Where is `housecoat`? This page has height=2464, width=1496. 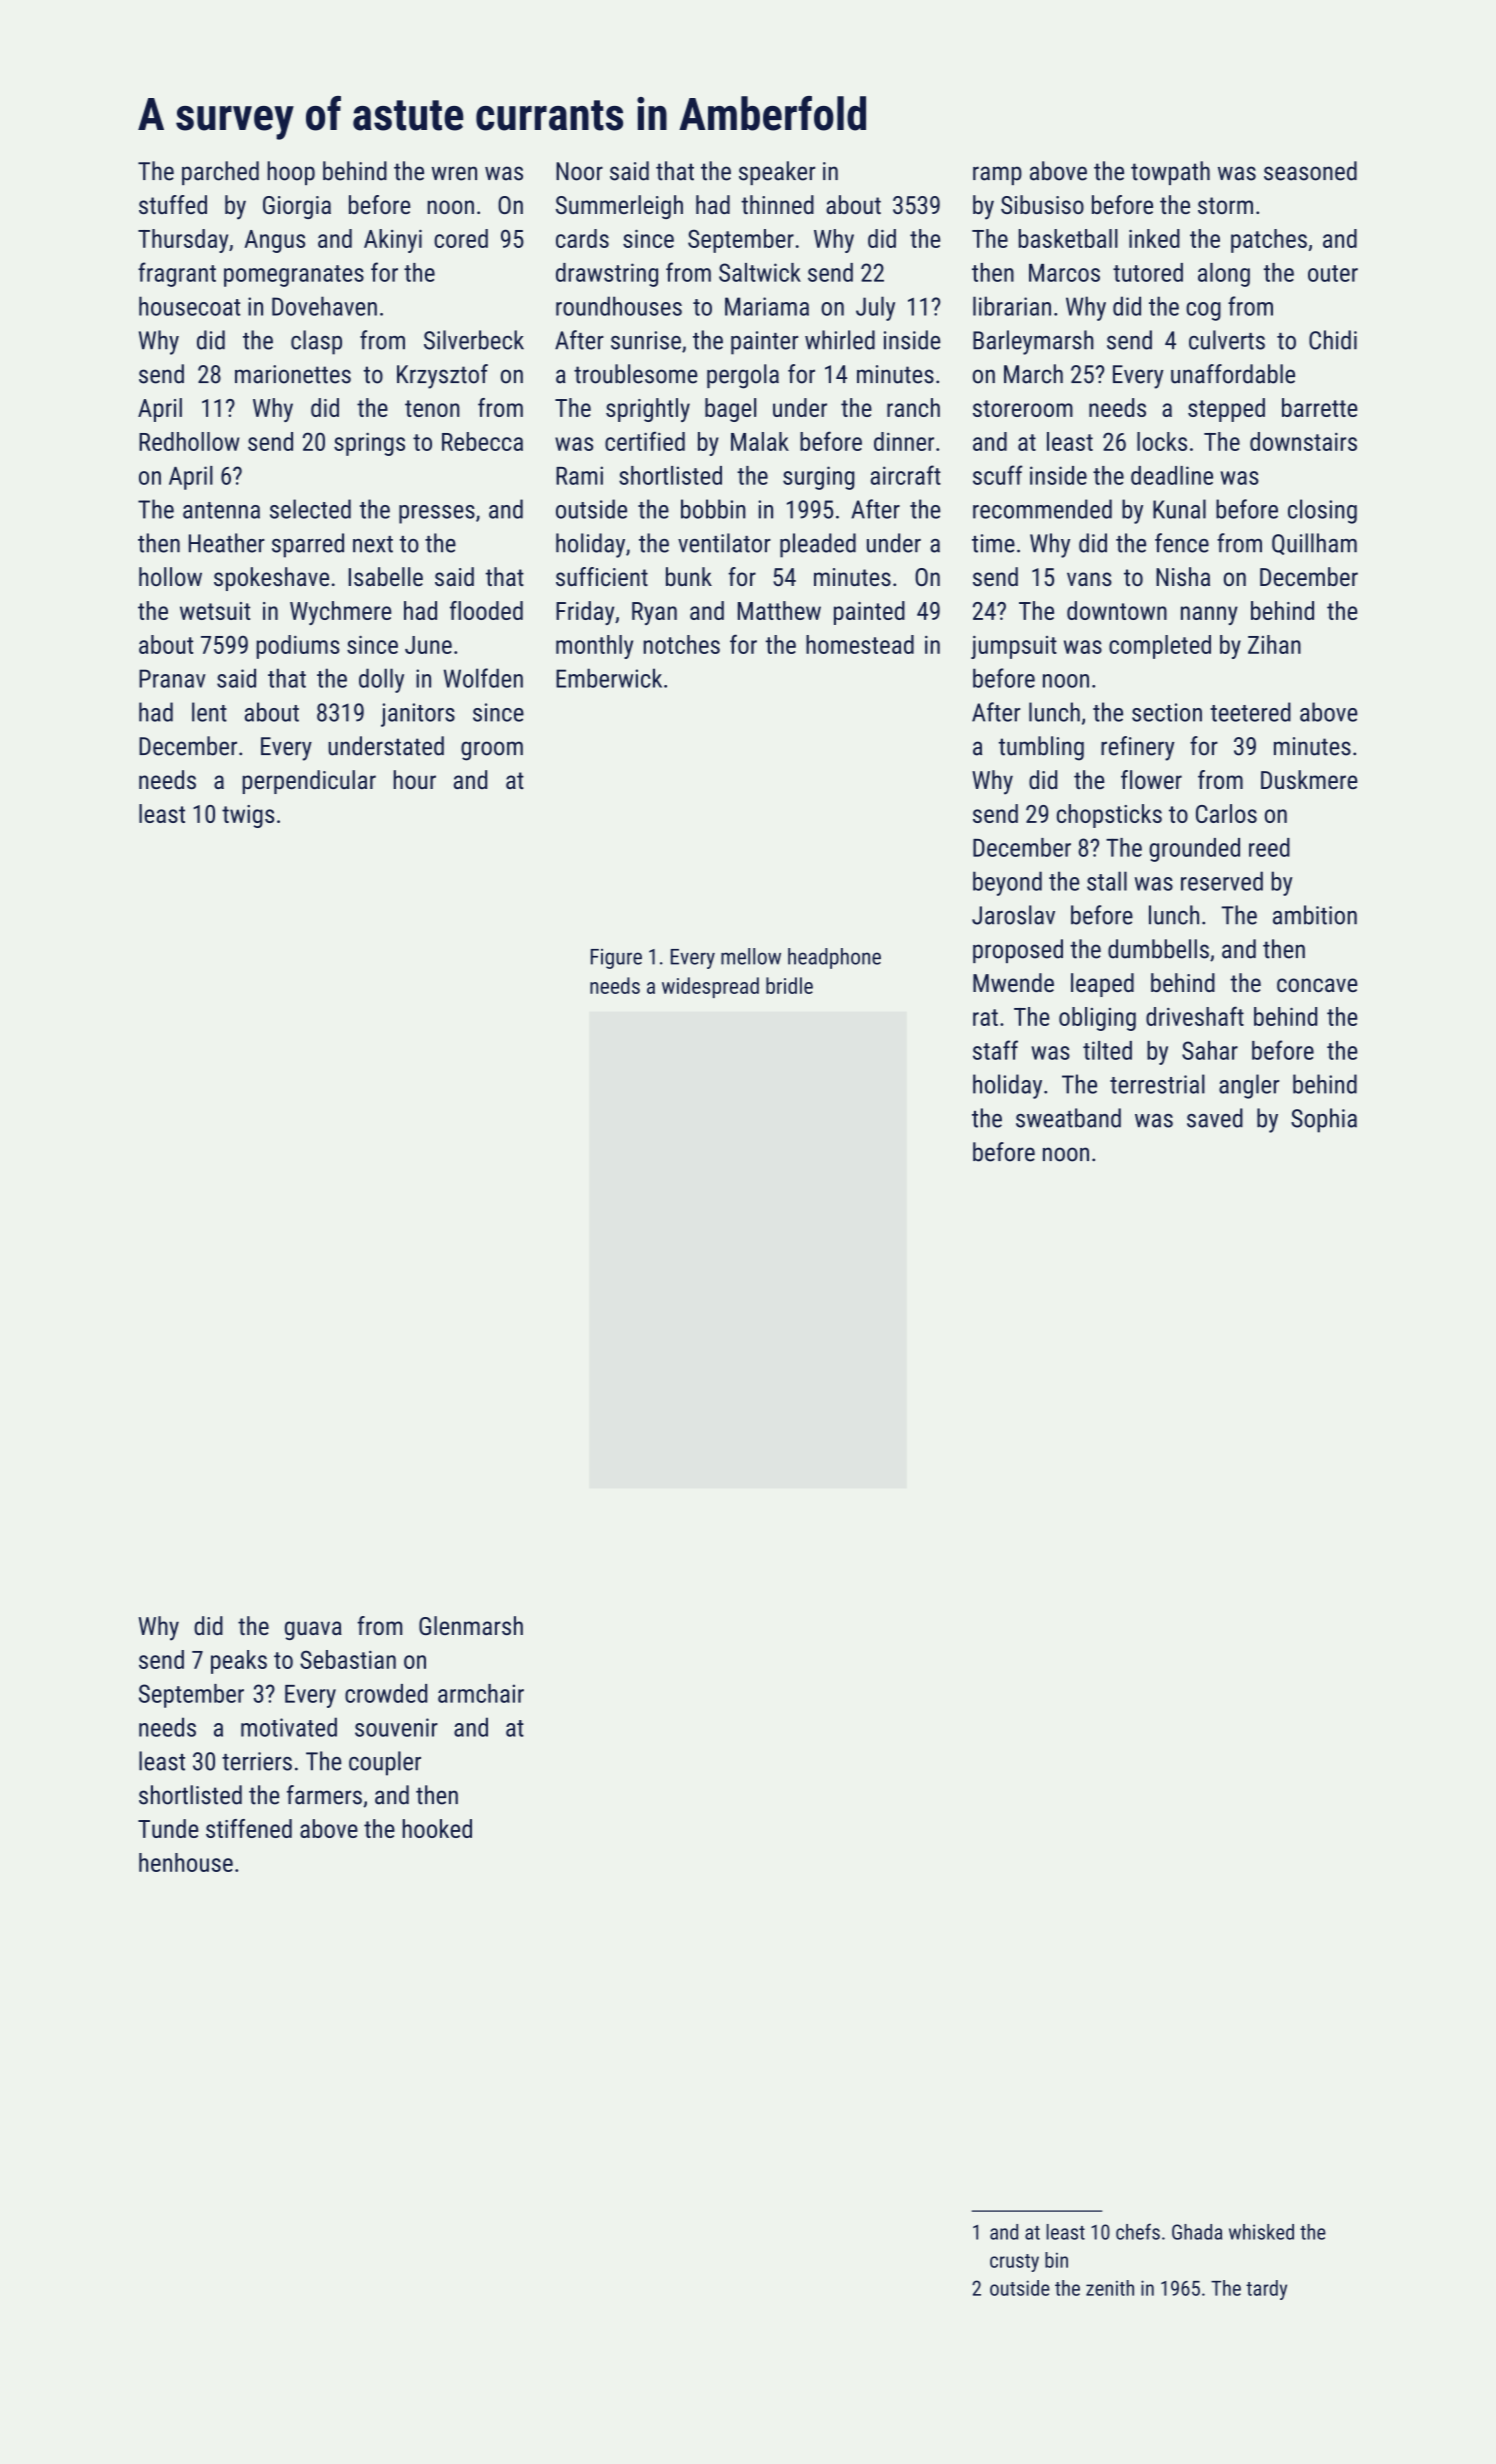
housecoat is located at coordinates (189, 306).
